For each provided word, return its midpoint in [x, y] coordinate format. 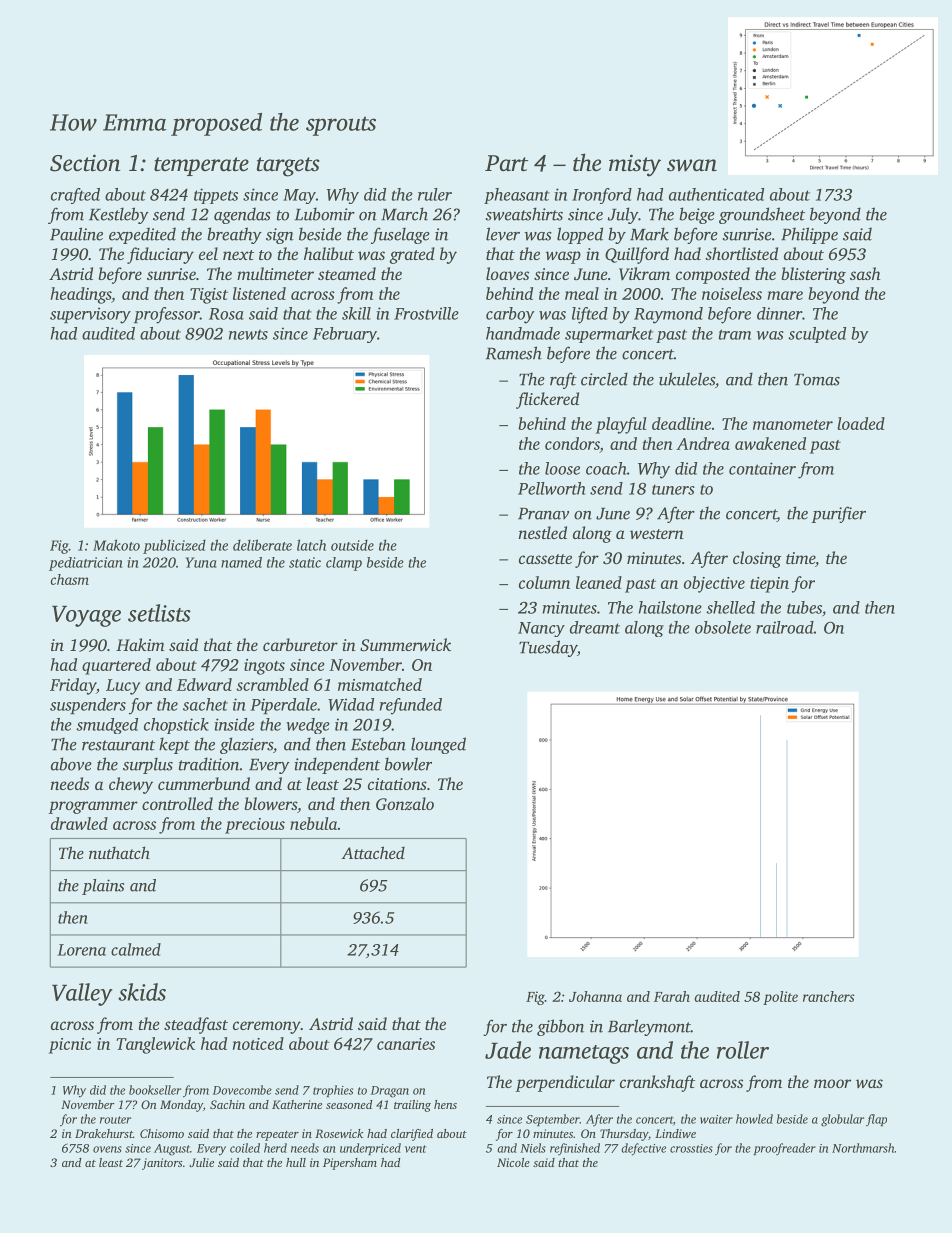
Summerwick [405, 644]
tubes [804, 607]
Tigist [209, 296]
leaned [599, 582]
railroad [785, 627]
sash [865, 273]
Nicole [513, 1162]
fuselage [400, 235]
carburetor [300, 644]
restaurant [118, 745]
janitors [162, 1164]
